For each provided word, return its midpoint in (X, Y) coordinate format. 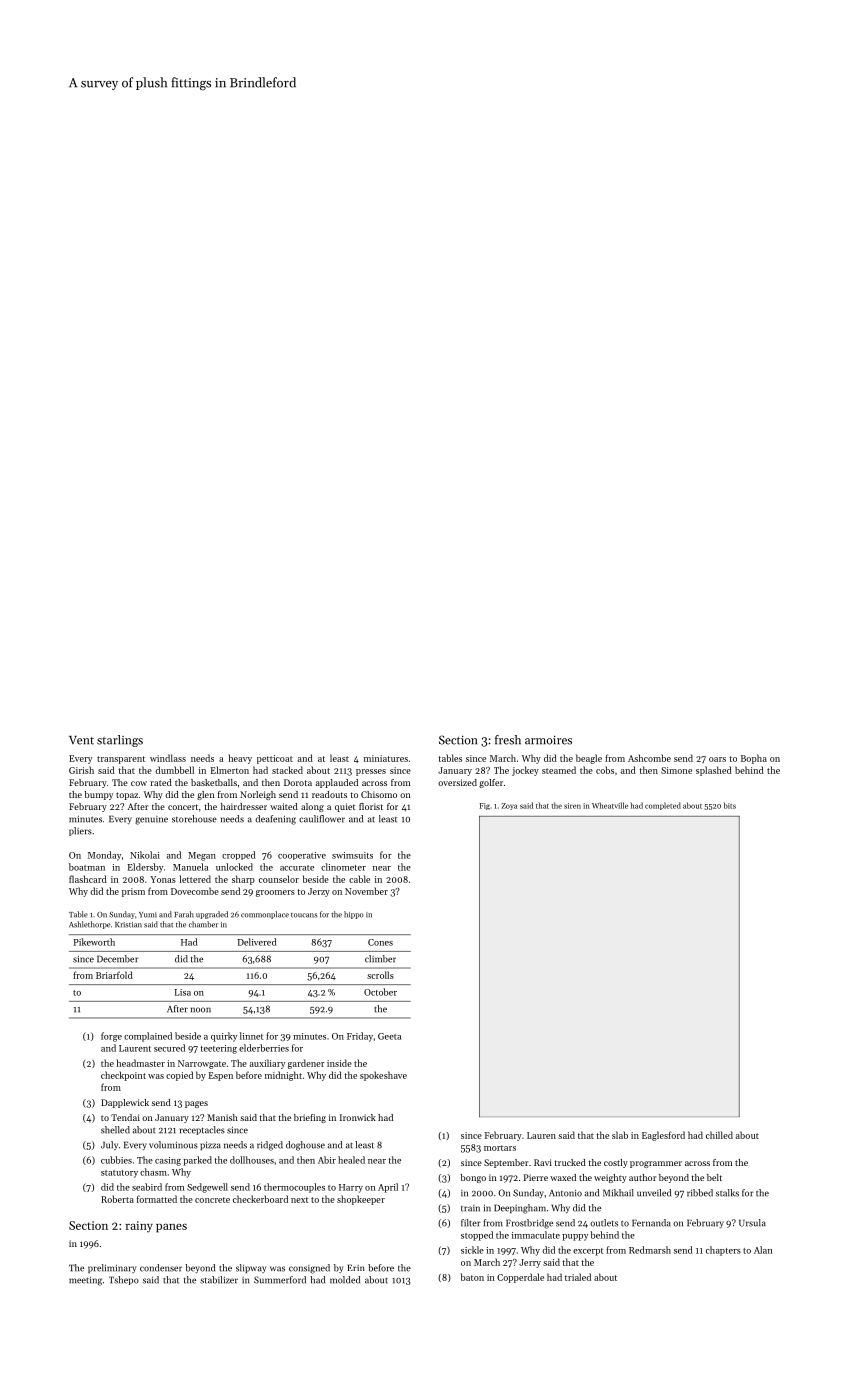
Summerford (280, 1280)
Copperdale (520, 1278)
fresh (508, 740)
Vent (81, 740)
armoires (548, 740)
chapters (723, 1251)
